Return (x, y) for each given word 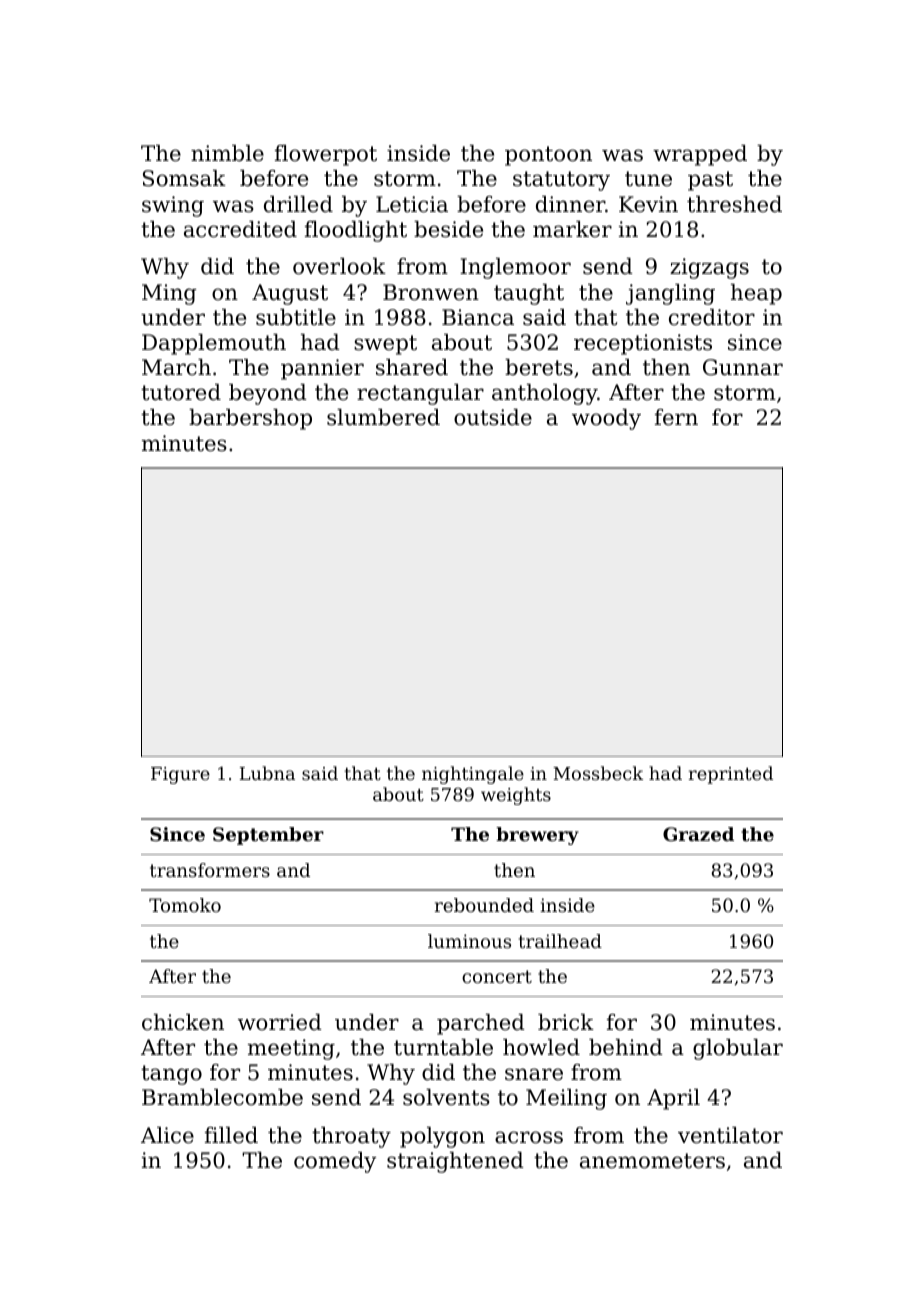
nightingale (473, 775)
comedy (335, 1162)
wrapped (700, 155)
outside (493, 417)
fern (676, 417)
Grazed (698, 834)
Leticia (412, 204)
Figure (180, 775)
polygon (442, 1137)
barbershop (250, 419)
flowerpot (326, 155)
